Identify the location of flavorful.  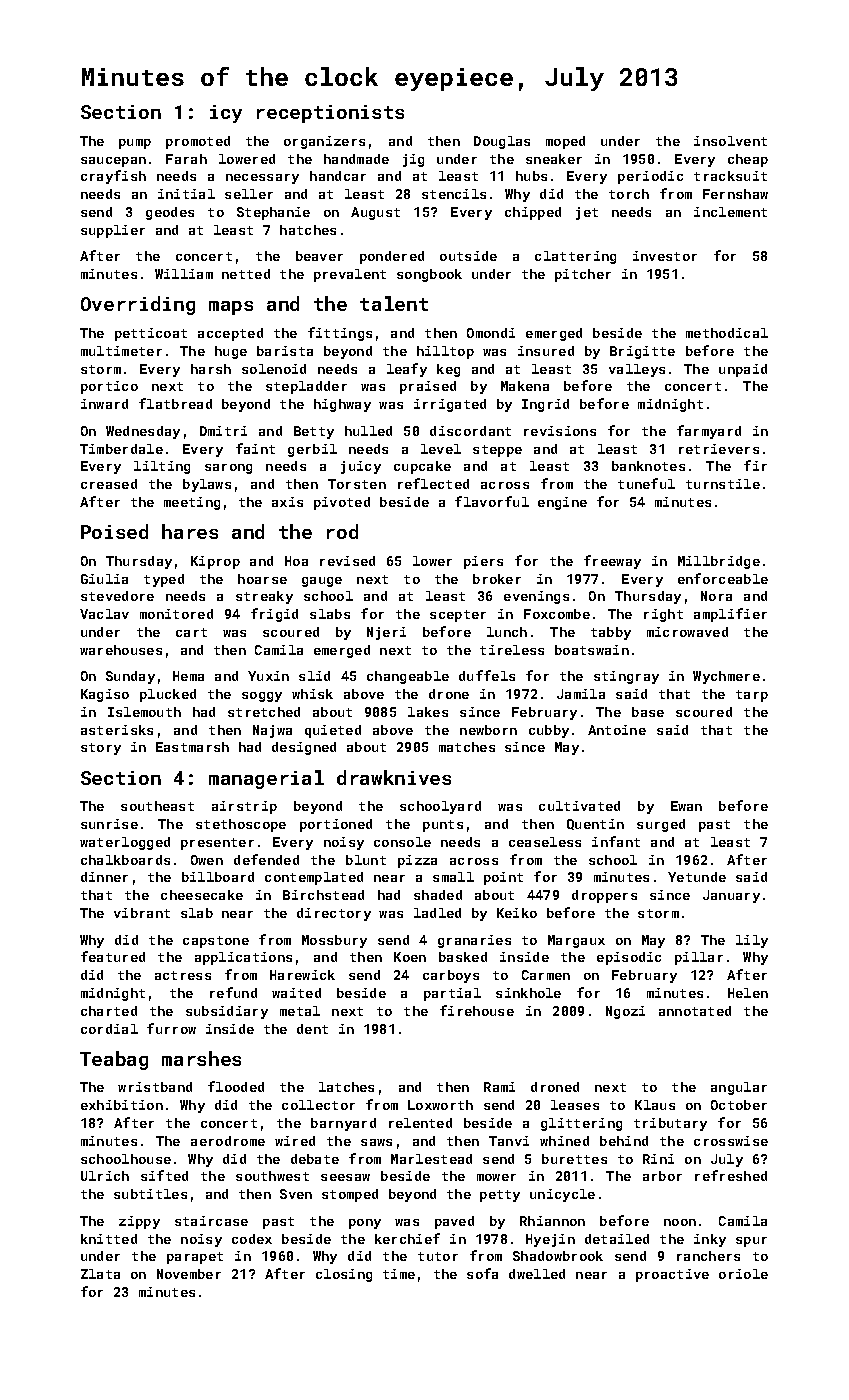
(492, 501).
